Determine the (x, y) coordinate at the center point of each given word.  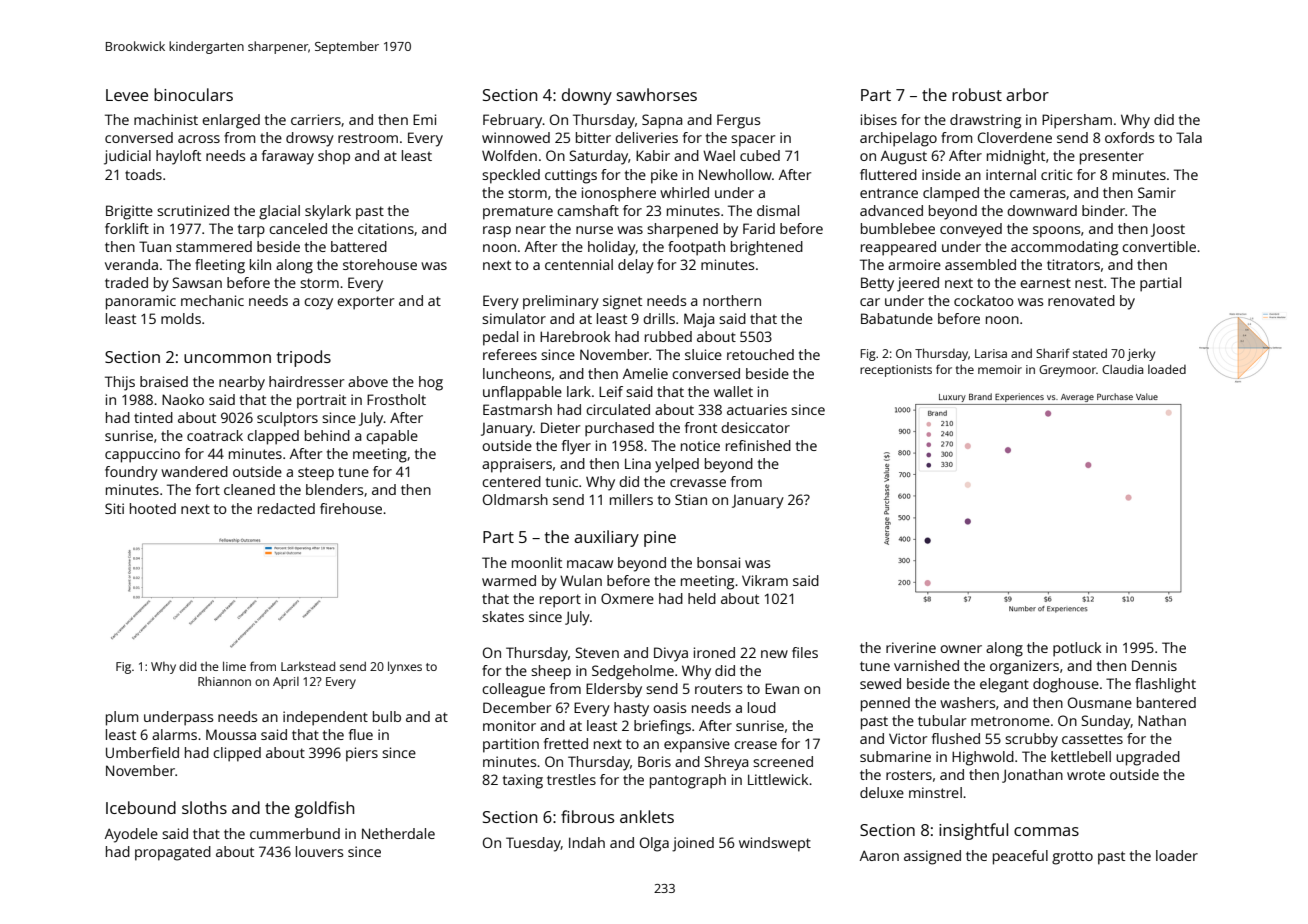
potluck (1077, 649)
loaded (1167, 369)
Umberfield (142, 752)
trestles (571, 779)
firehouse (351, 508)
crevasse (698, 483)
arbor (1027, 94)
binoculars (193, 94)
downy (587, 96)
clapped (273, 437)
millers (631, 499)
